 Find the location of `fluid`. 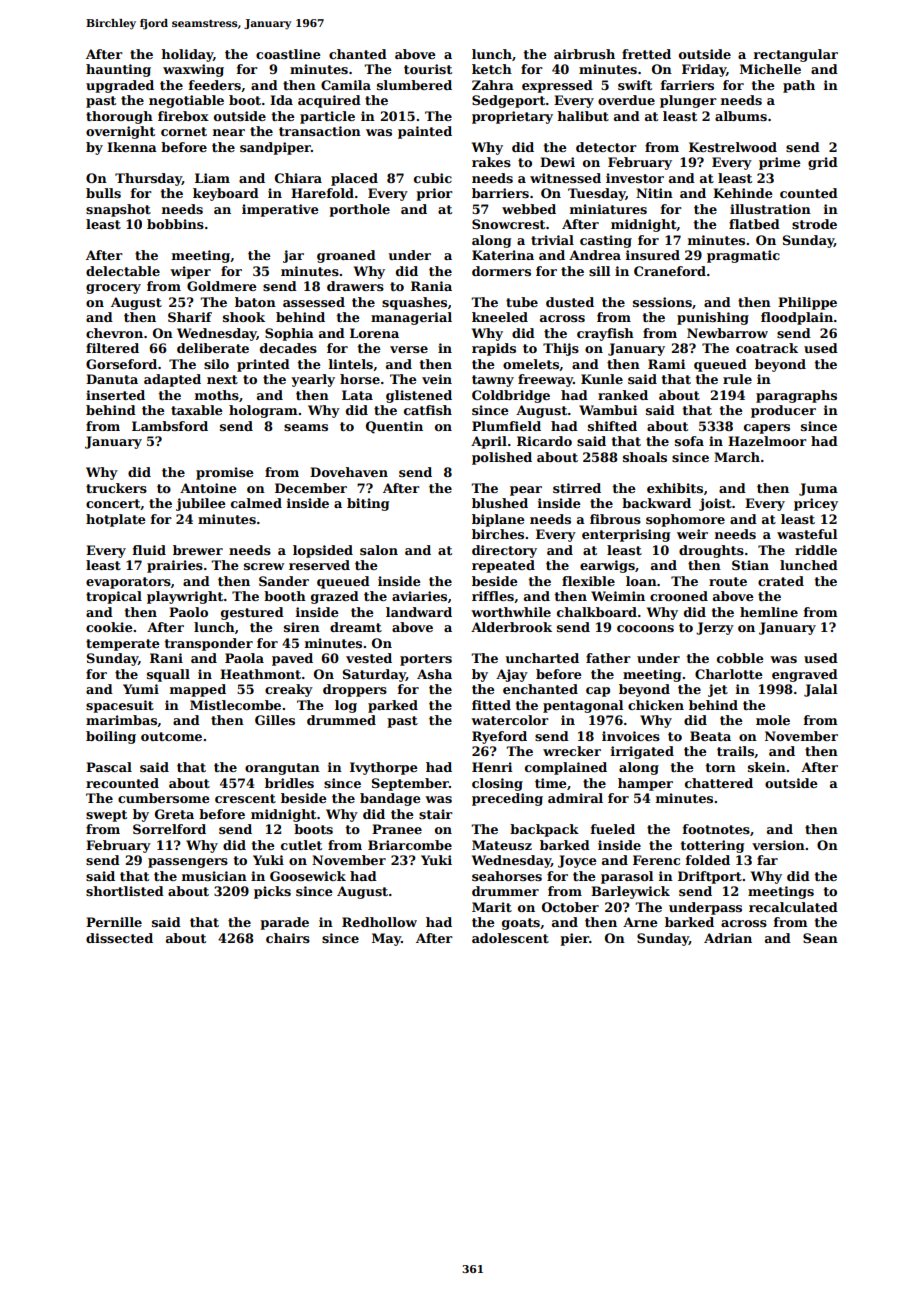

fluid is located at coordinates (149, 550).
